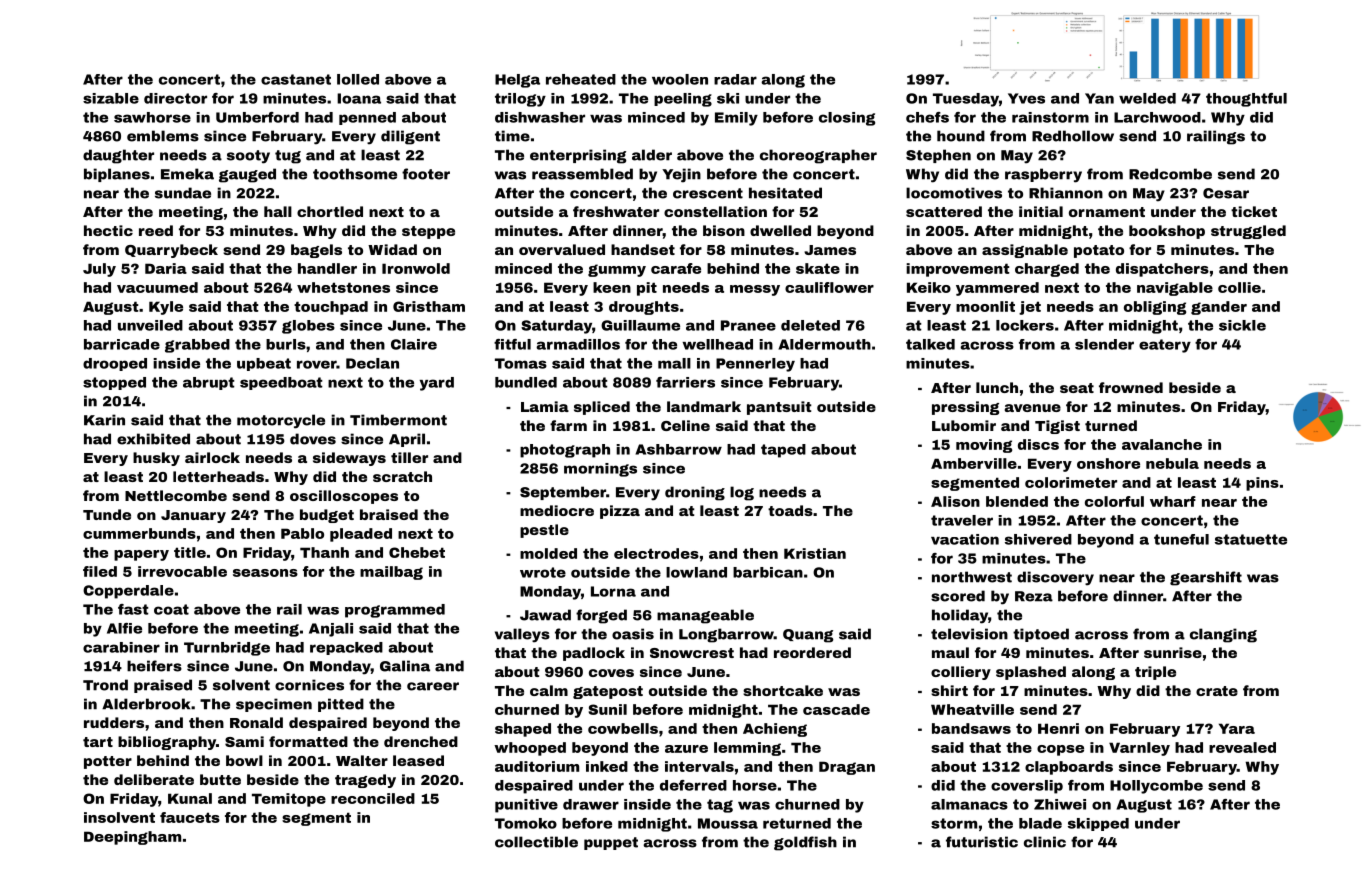  I want to click on Emily, so click(736, 119).
